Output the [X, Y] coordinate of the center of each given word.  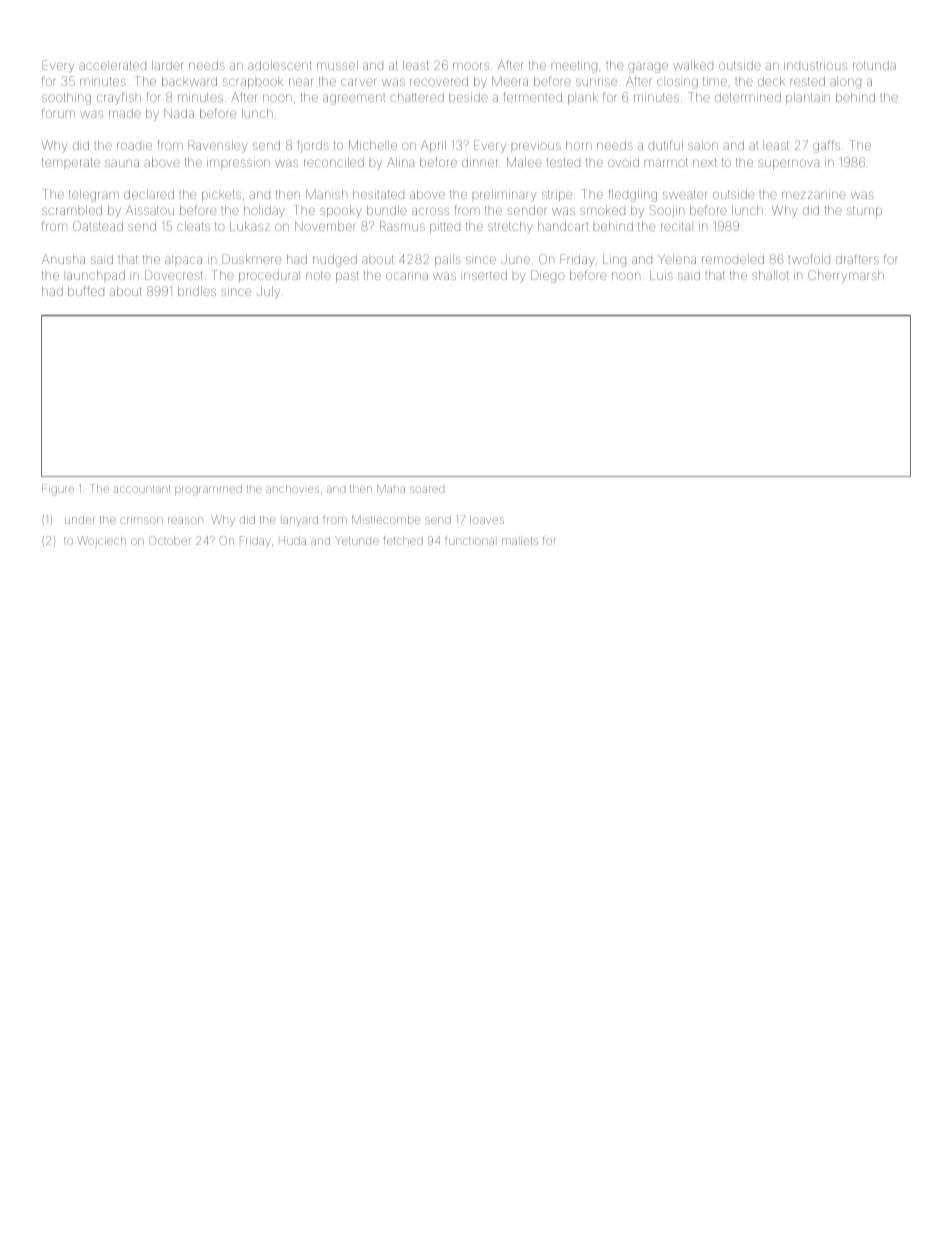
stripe [557, 195]
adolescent [279, 65]
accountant [141, 489]
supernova [788, 164]
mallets [520, 541]
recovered [439, 81]
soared [427, 489]
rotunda [874, 65]
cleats [193, 226]
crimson [141, 520]
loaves [487, 520]
